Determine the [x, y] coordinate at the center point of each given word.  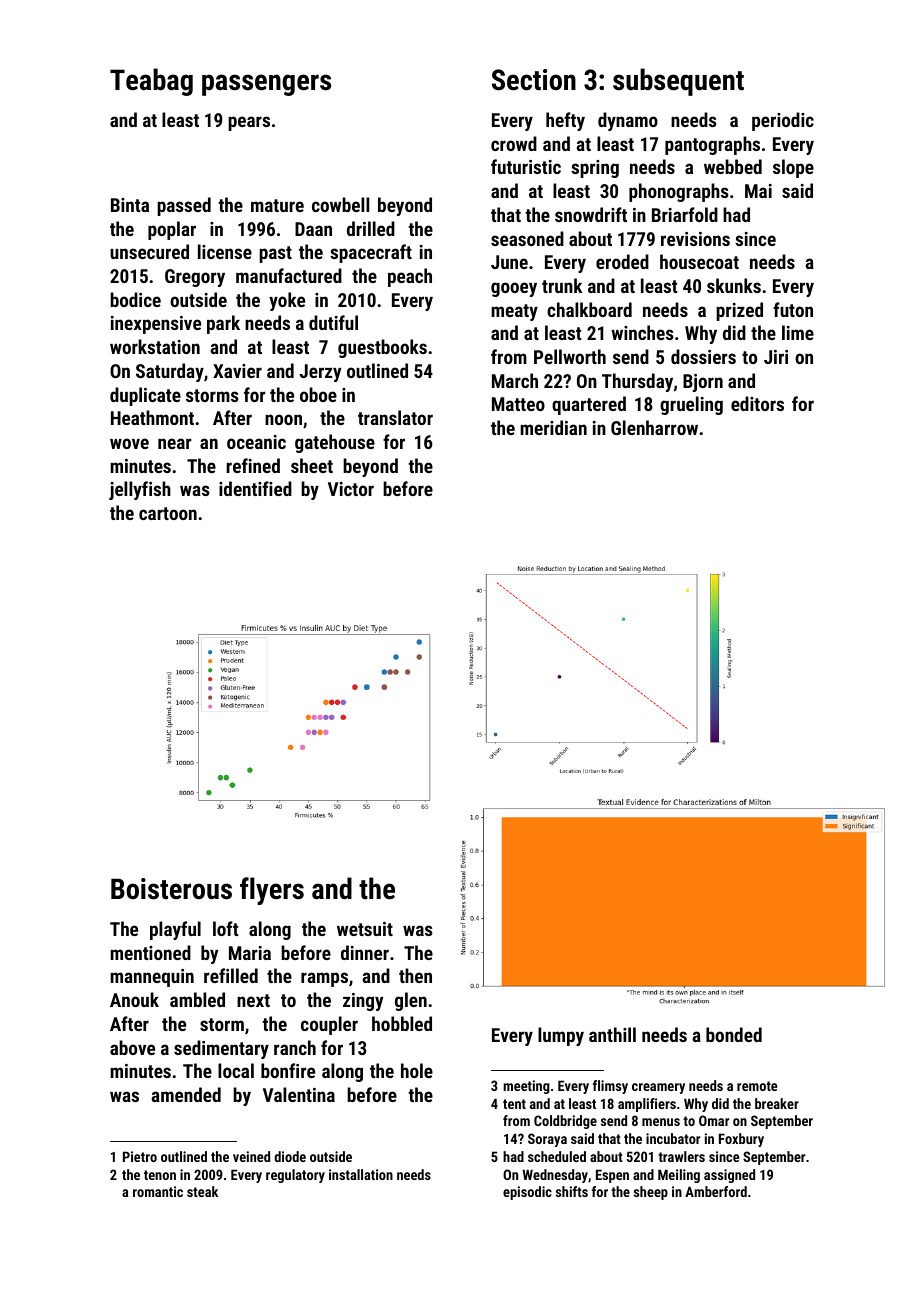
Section [534, 80]
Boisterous [171, 889]
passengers [266, 85]
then [415, 975]
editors [757, 403]
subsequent [678, 82]
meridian [553, 427]
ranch [295, 1047]
